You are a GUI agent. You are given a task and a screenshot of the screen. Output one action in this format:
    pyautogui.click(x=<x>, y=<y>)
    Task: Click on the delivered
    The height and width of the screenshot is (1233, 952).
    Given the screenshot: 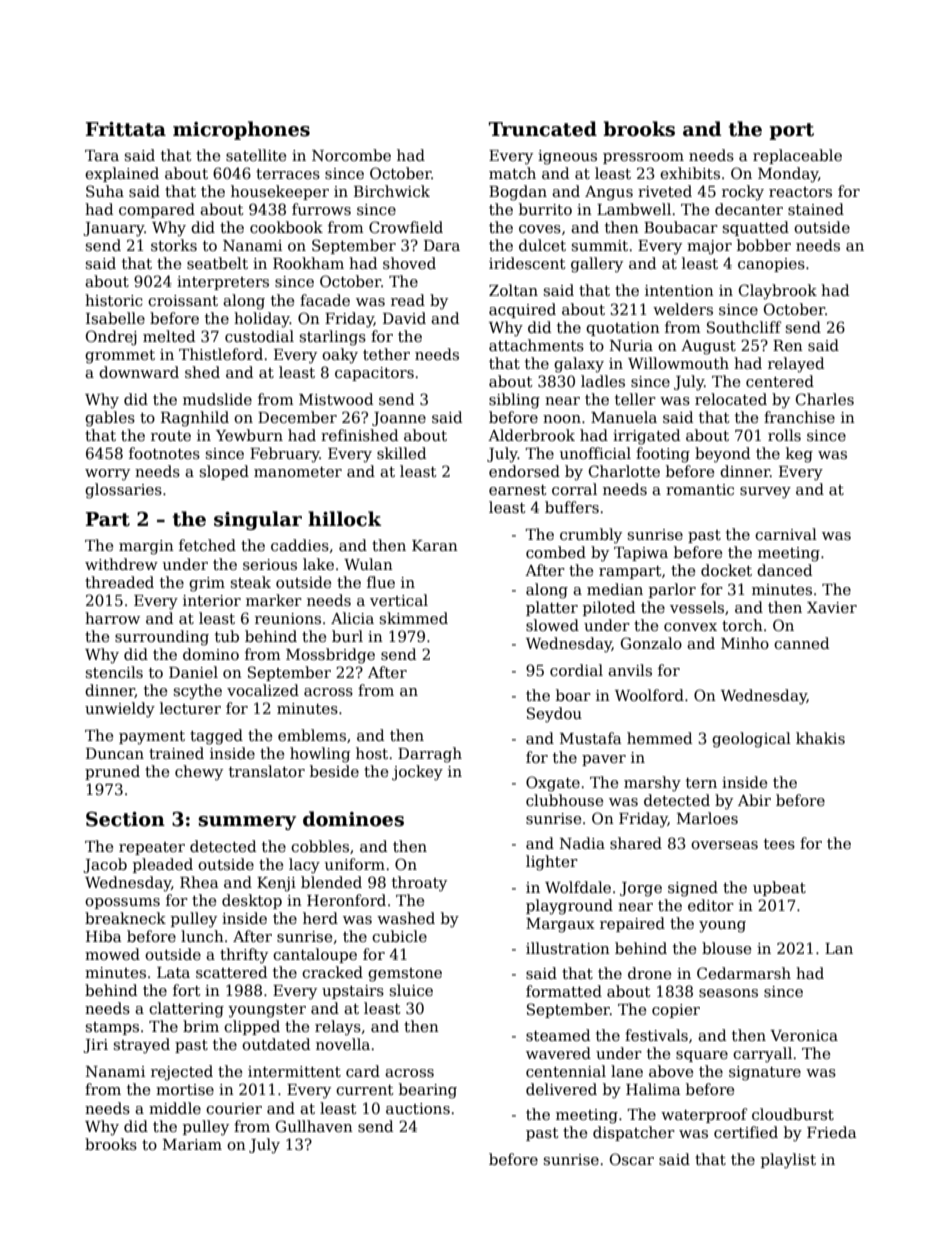 What is the action you would take?
    pyautogui.click(x=561, y=1089)
